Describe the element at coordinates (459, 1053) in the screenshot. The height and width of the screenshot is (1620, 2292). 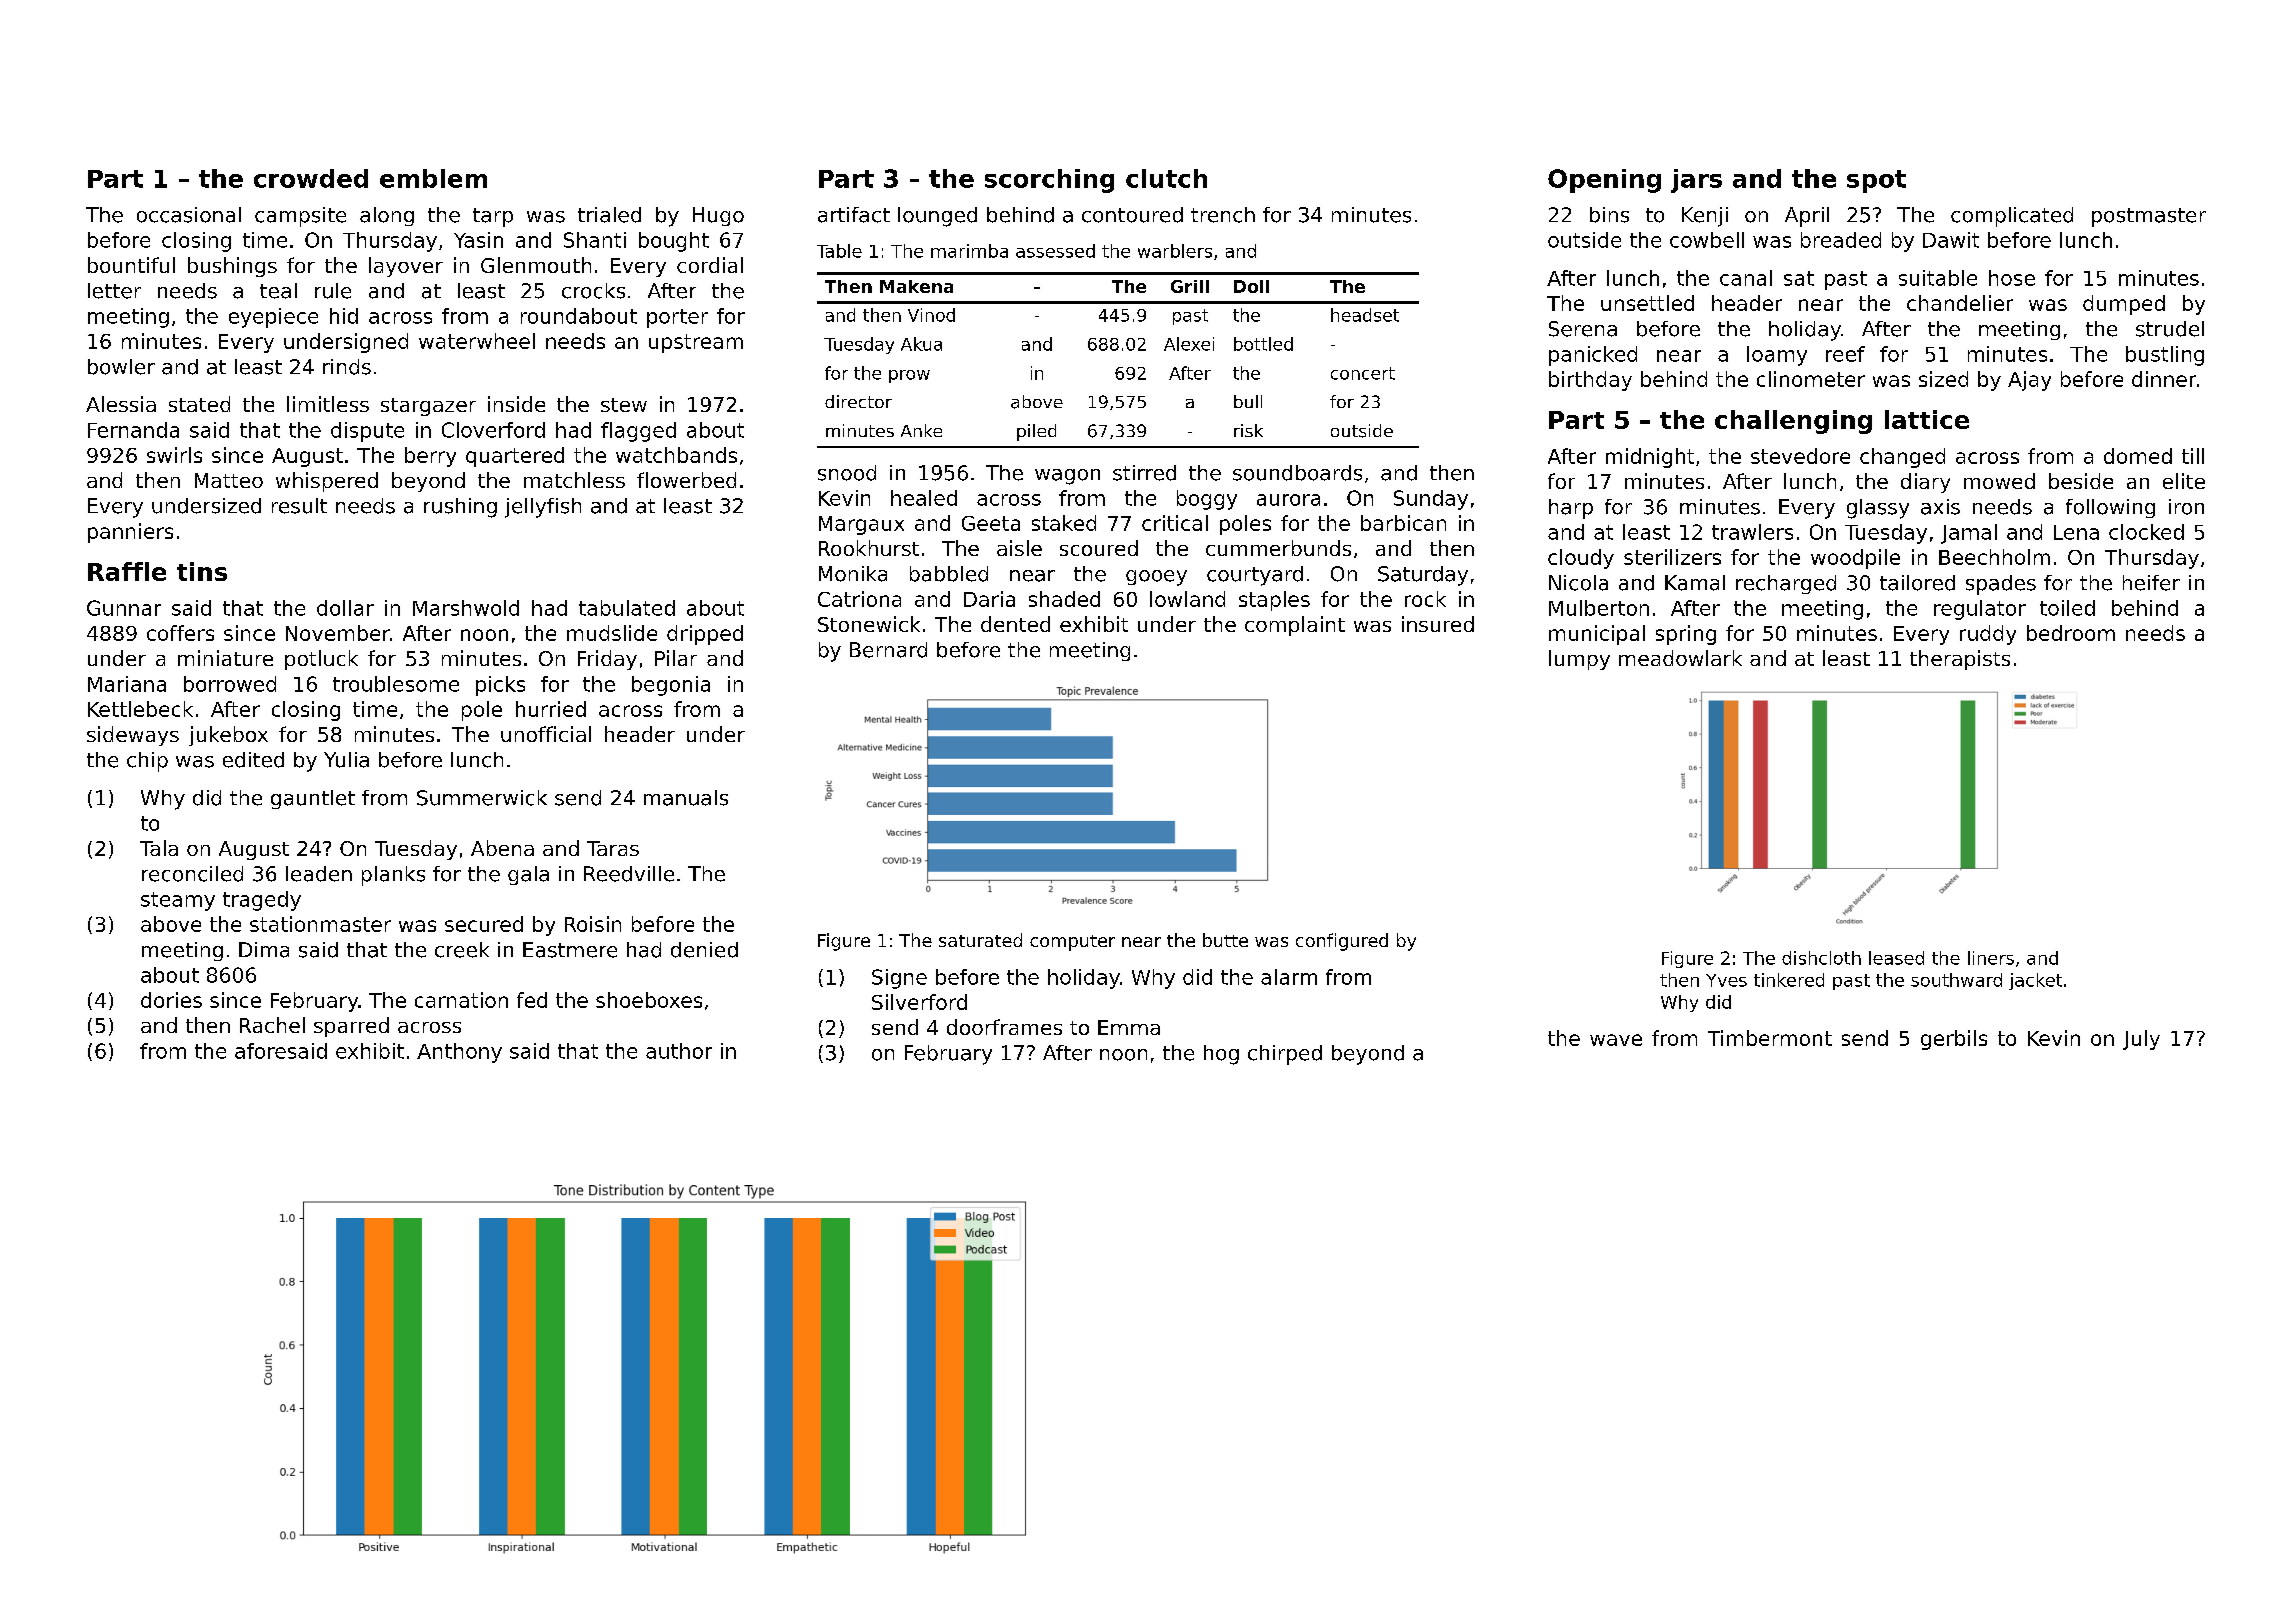
I see `Anthony` at that location.
